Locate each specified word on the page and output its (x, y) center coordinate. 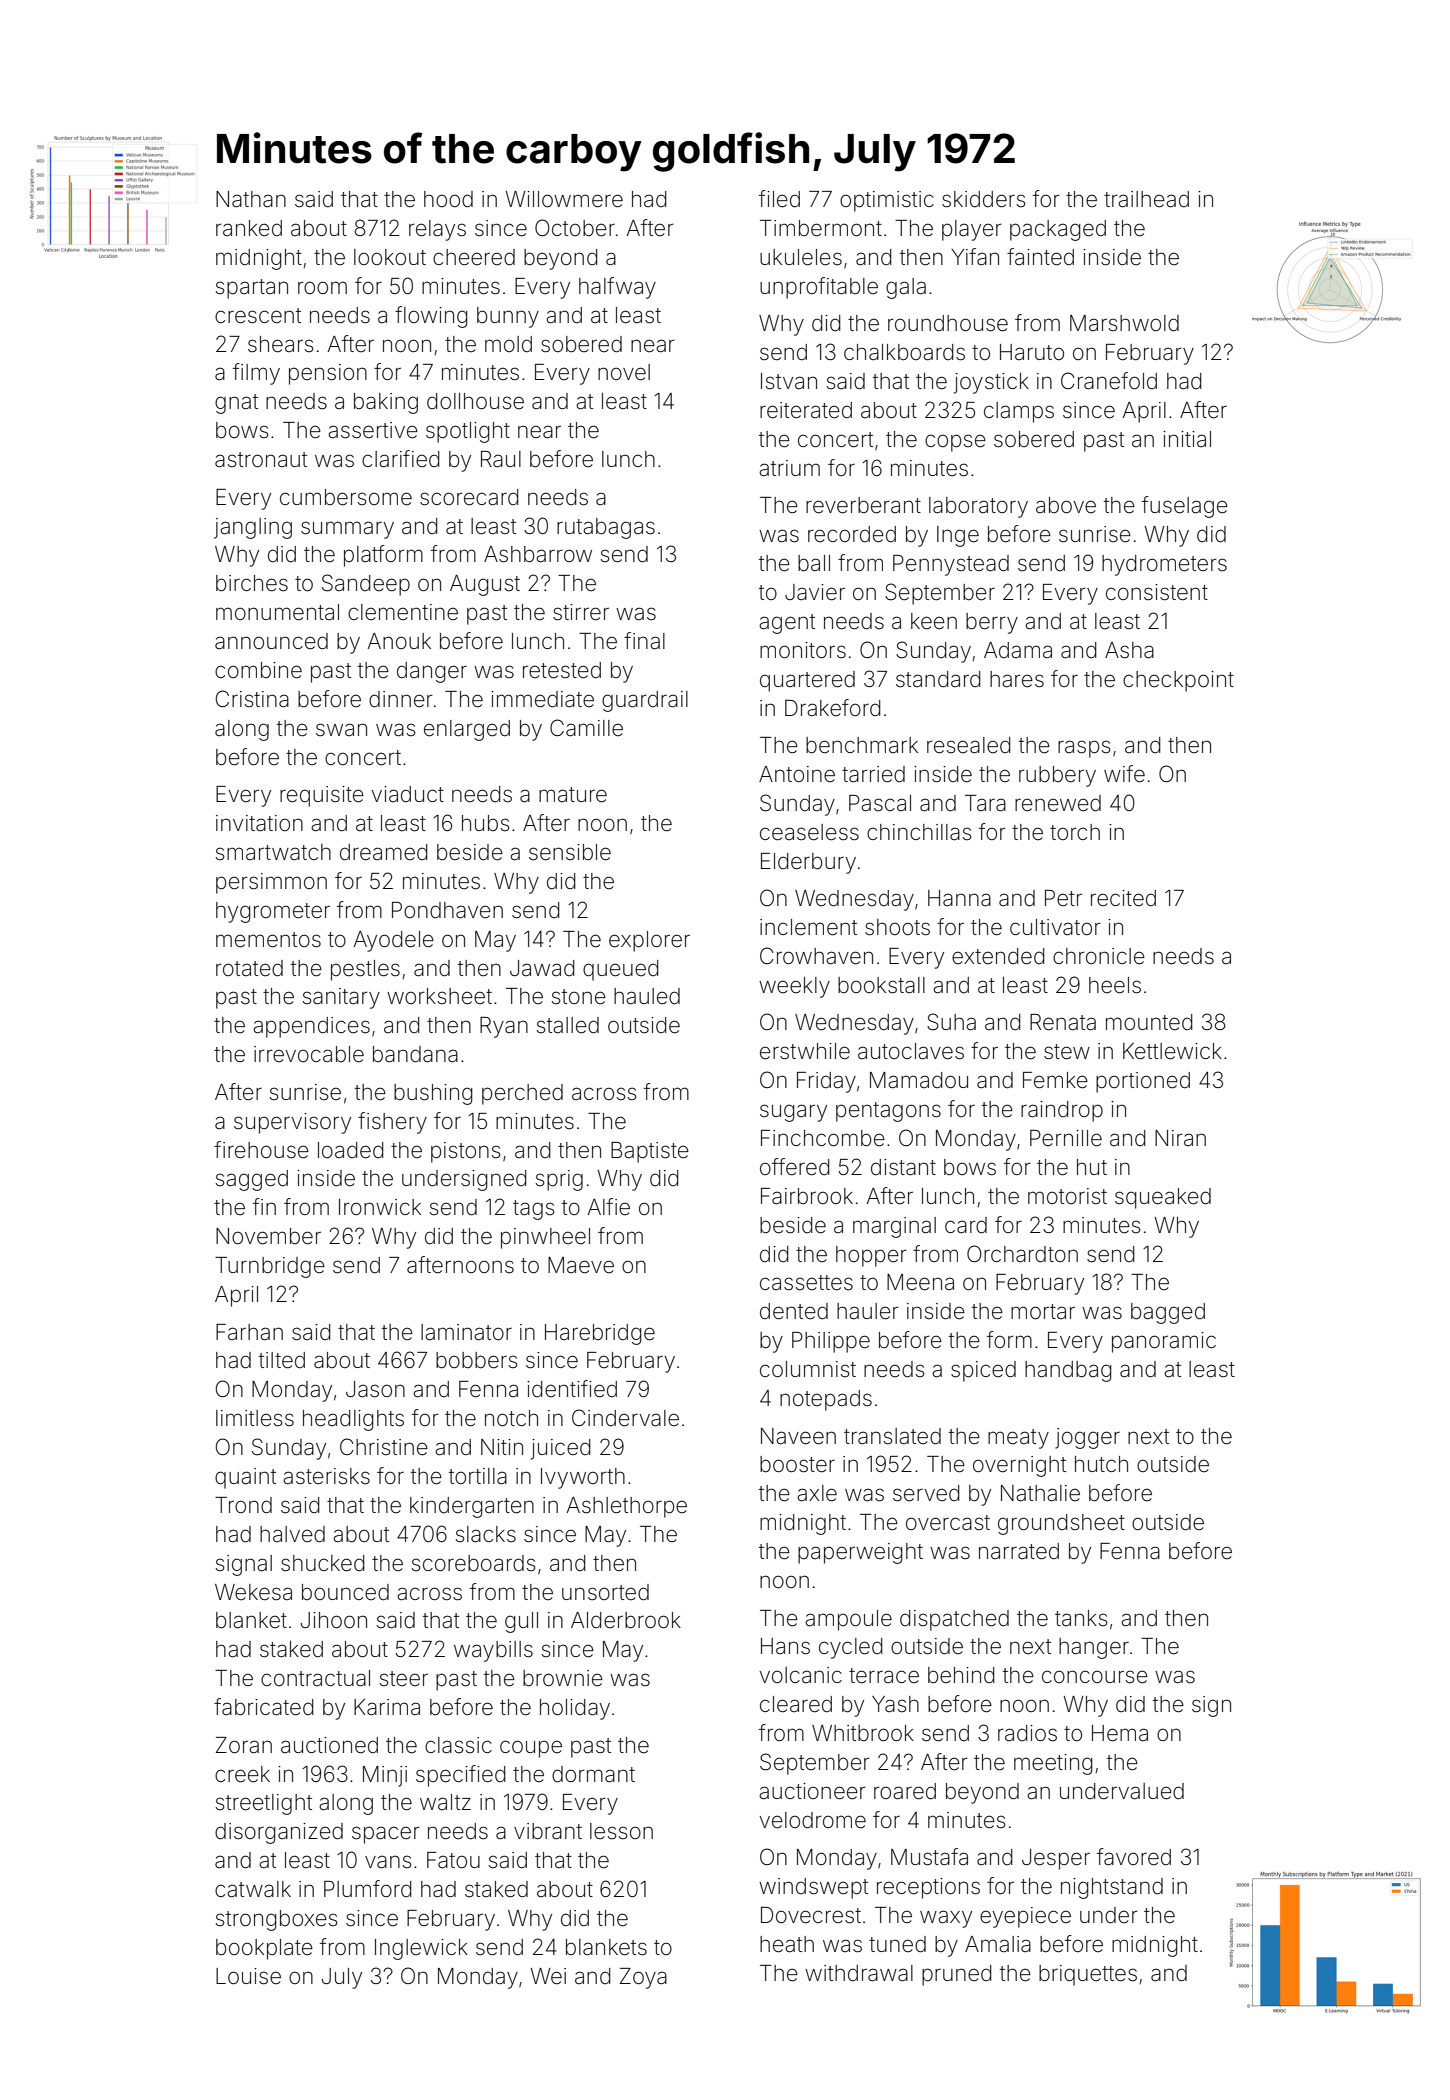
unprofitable (819, 288)
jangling (253, 528)
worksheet (439, 996)
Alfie (608, 1206)
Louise (248, 1976)
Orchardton (1022, 1254)
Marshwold (1124, 323)
